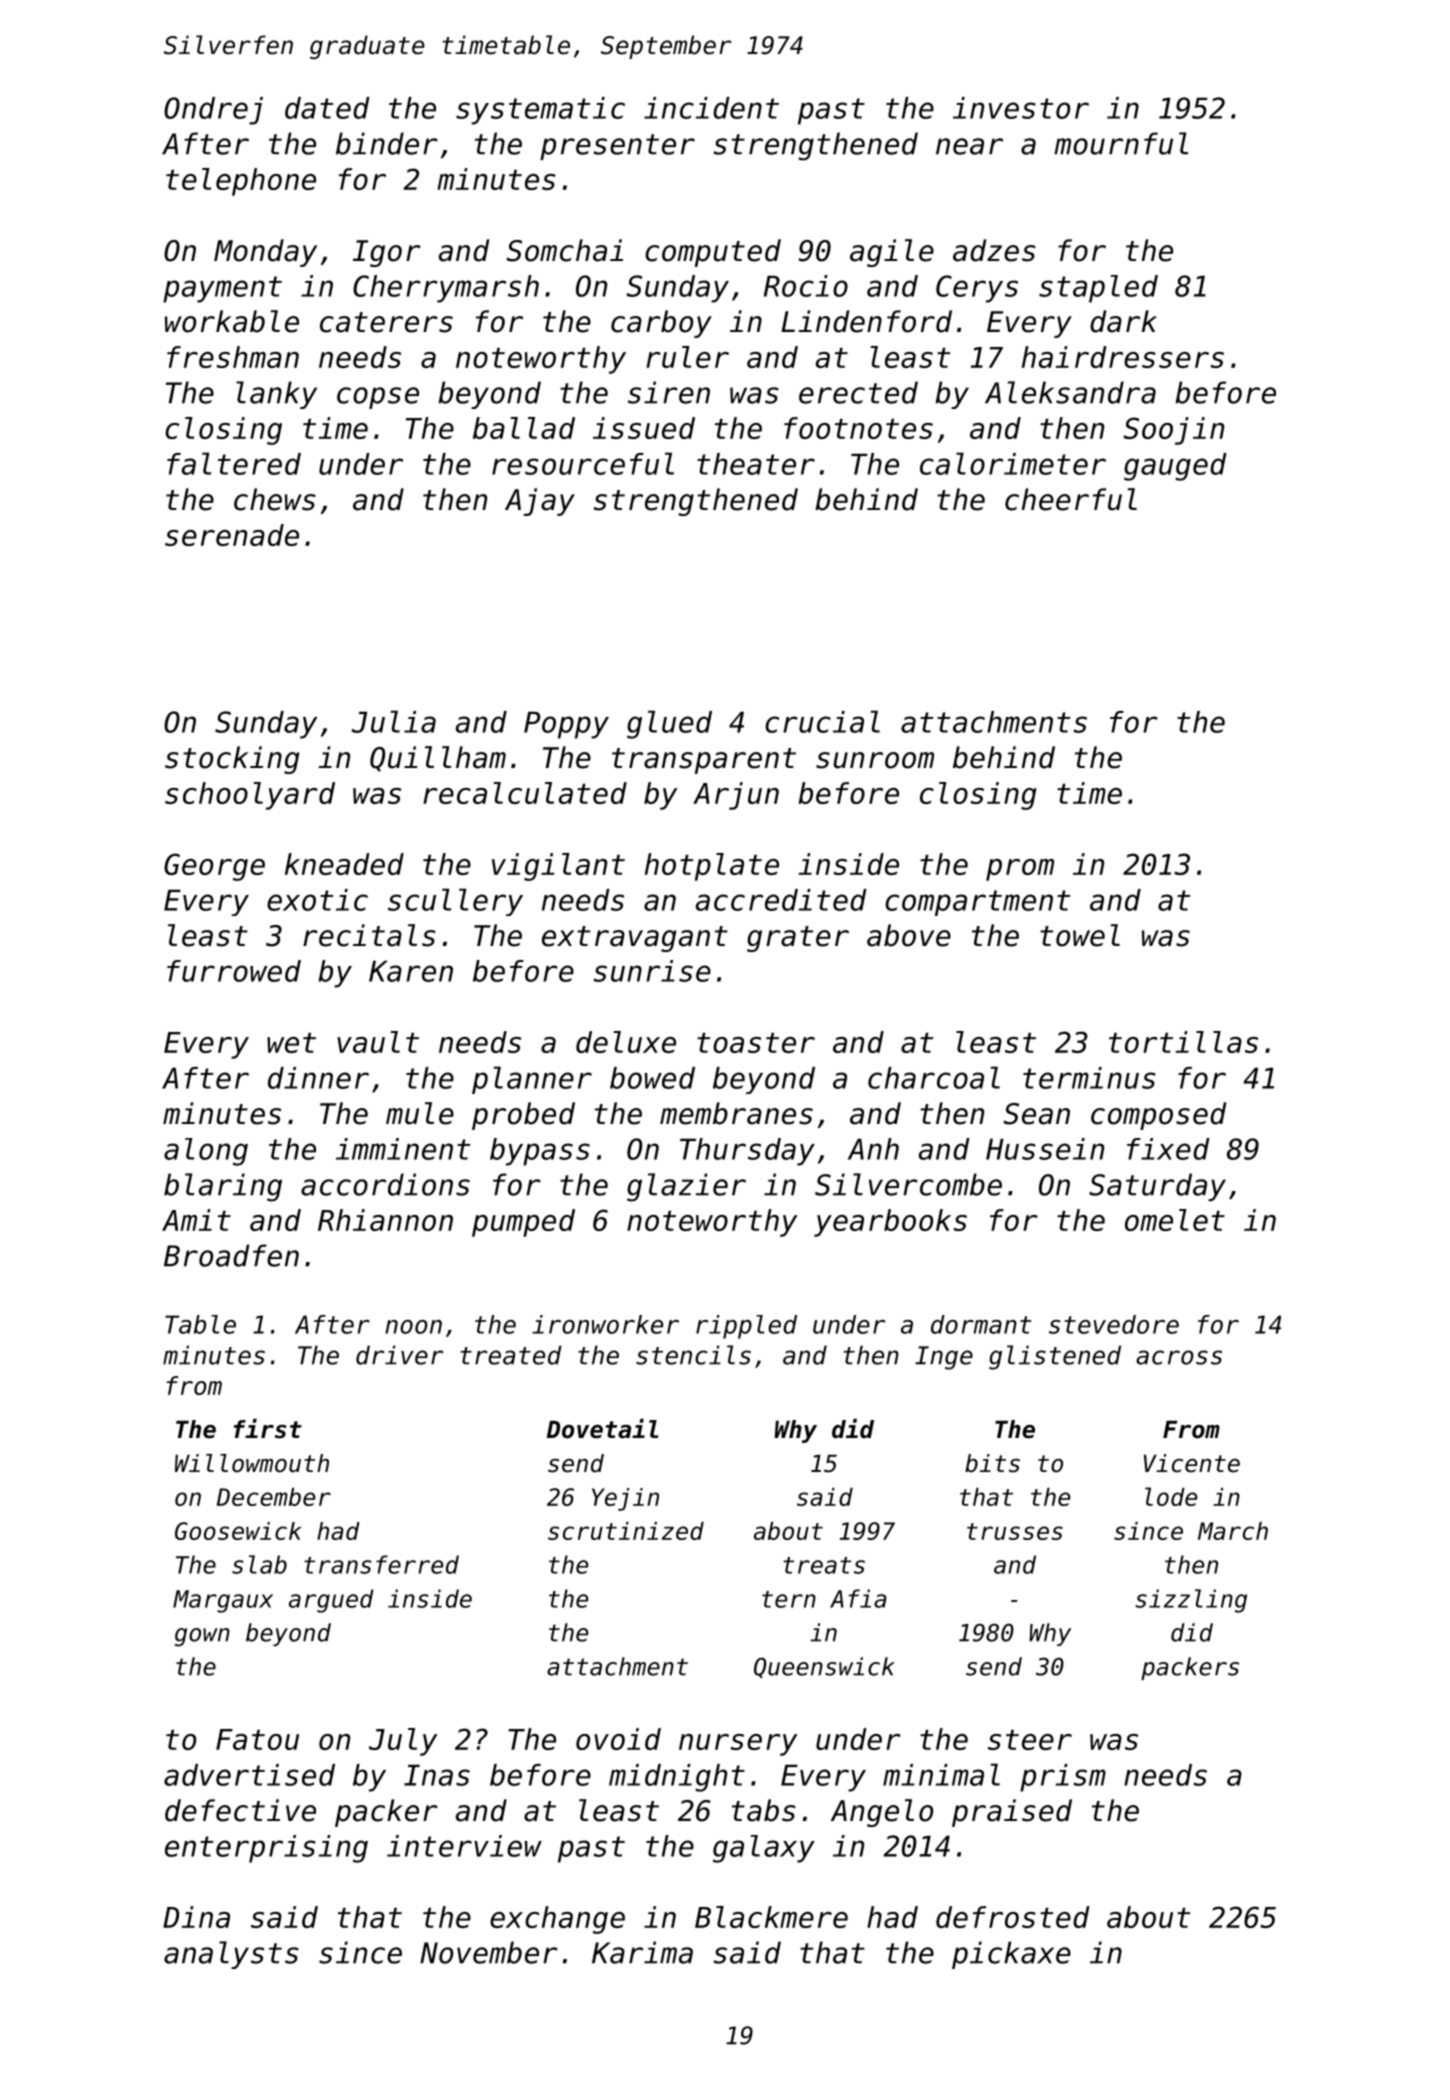 This screenshot has width=1450, height=2100. Describe the element at coordinates (677, 1778) in the screenshot. I see `midnight` at that location.
